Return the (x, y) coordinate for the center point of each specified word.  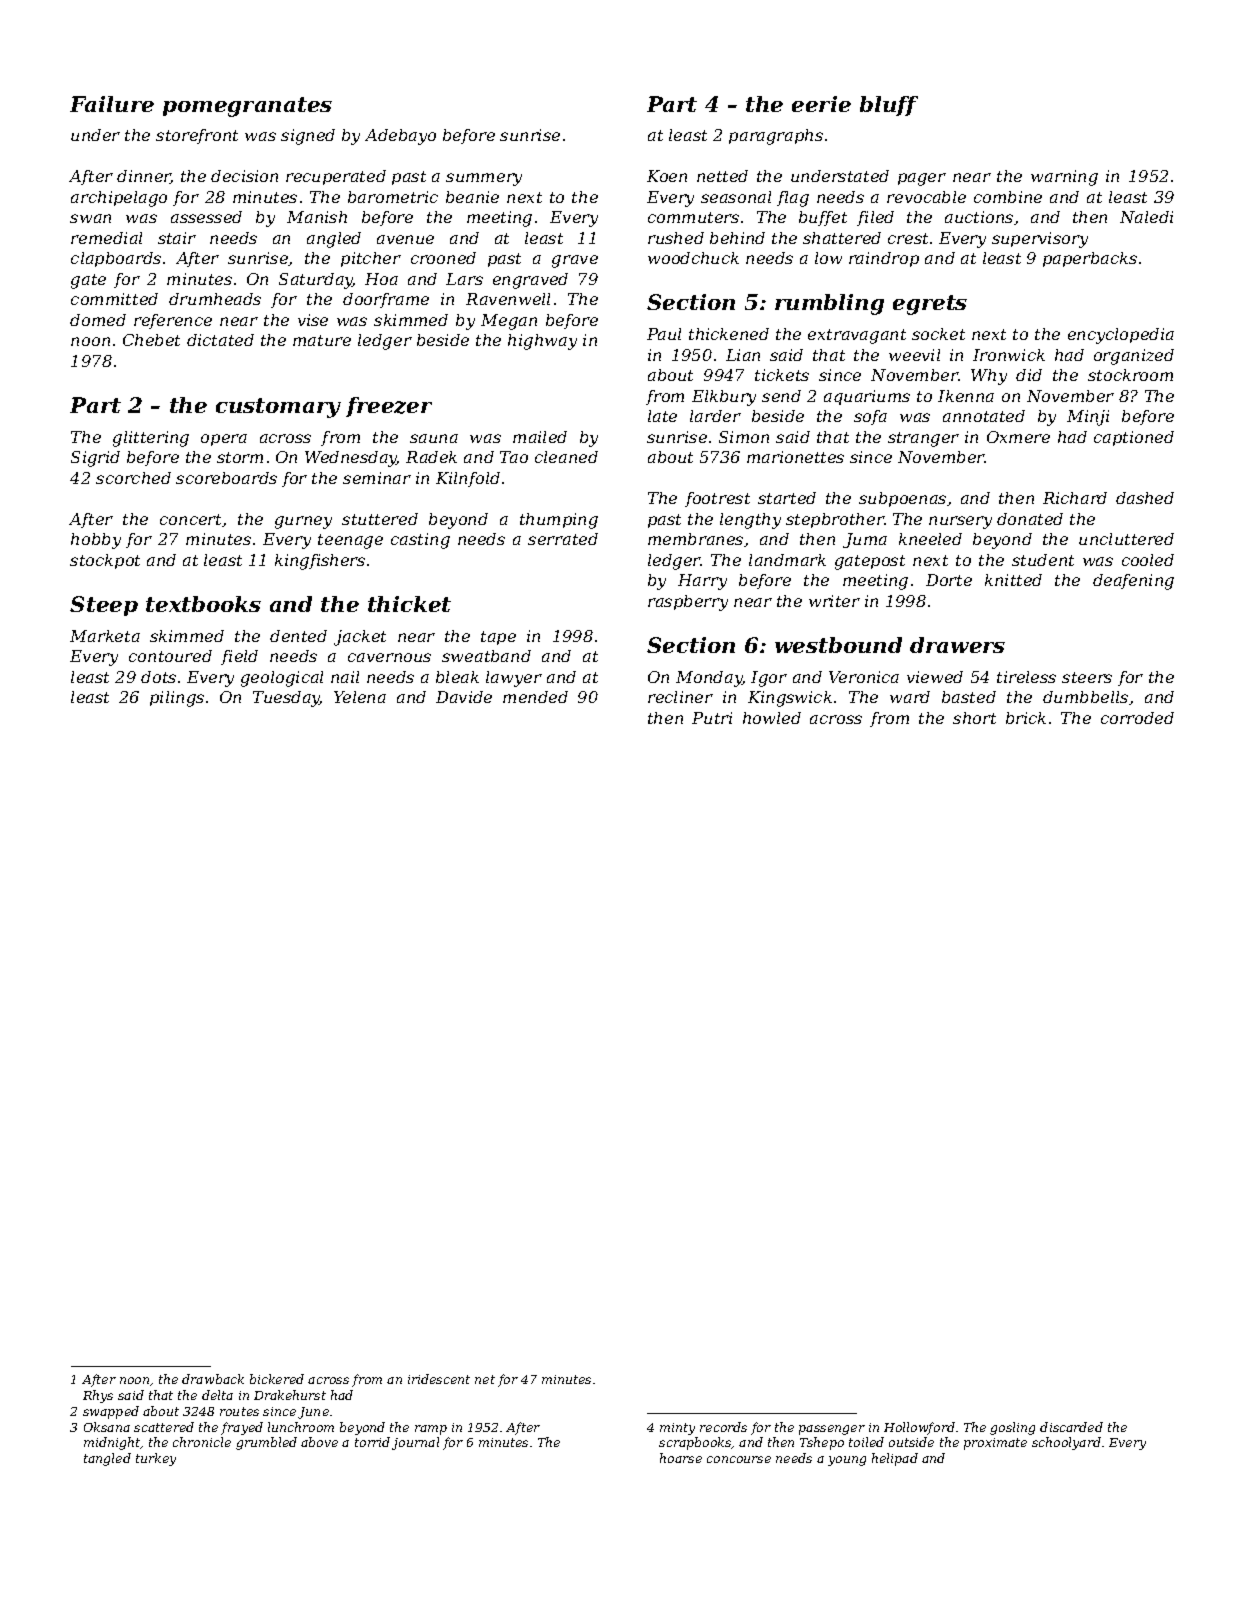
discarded (1071, 1427)
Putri (712, 718)
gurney (303, 522)
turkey (156, 1459)
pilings (177, 699)
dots (158, 677)
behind (737, 238)
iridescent (439, 1379)
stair (177, 238)
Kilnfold (468, 479)
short (974, 718)
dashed (1145, 498)
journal (415, 1443)
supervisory (1040, 240)
